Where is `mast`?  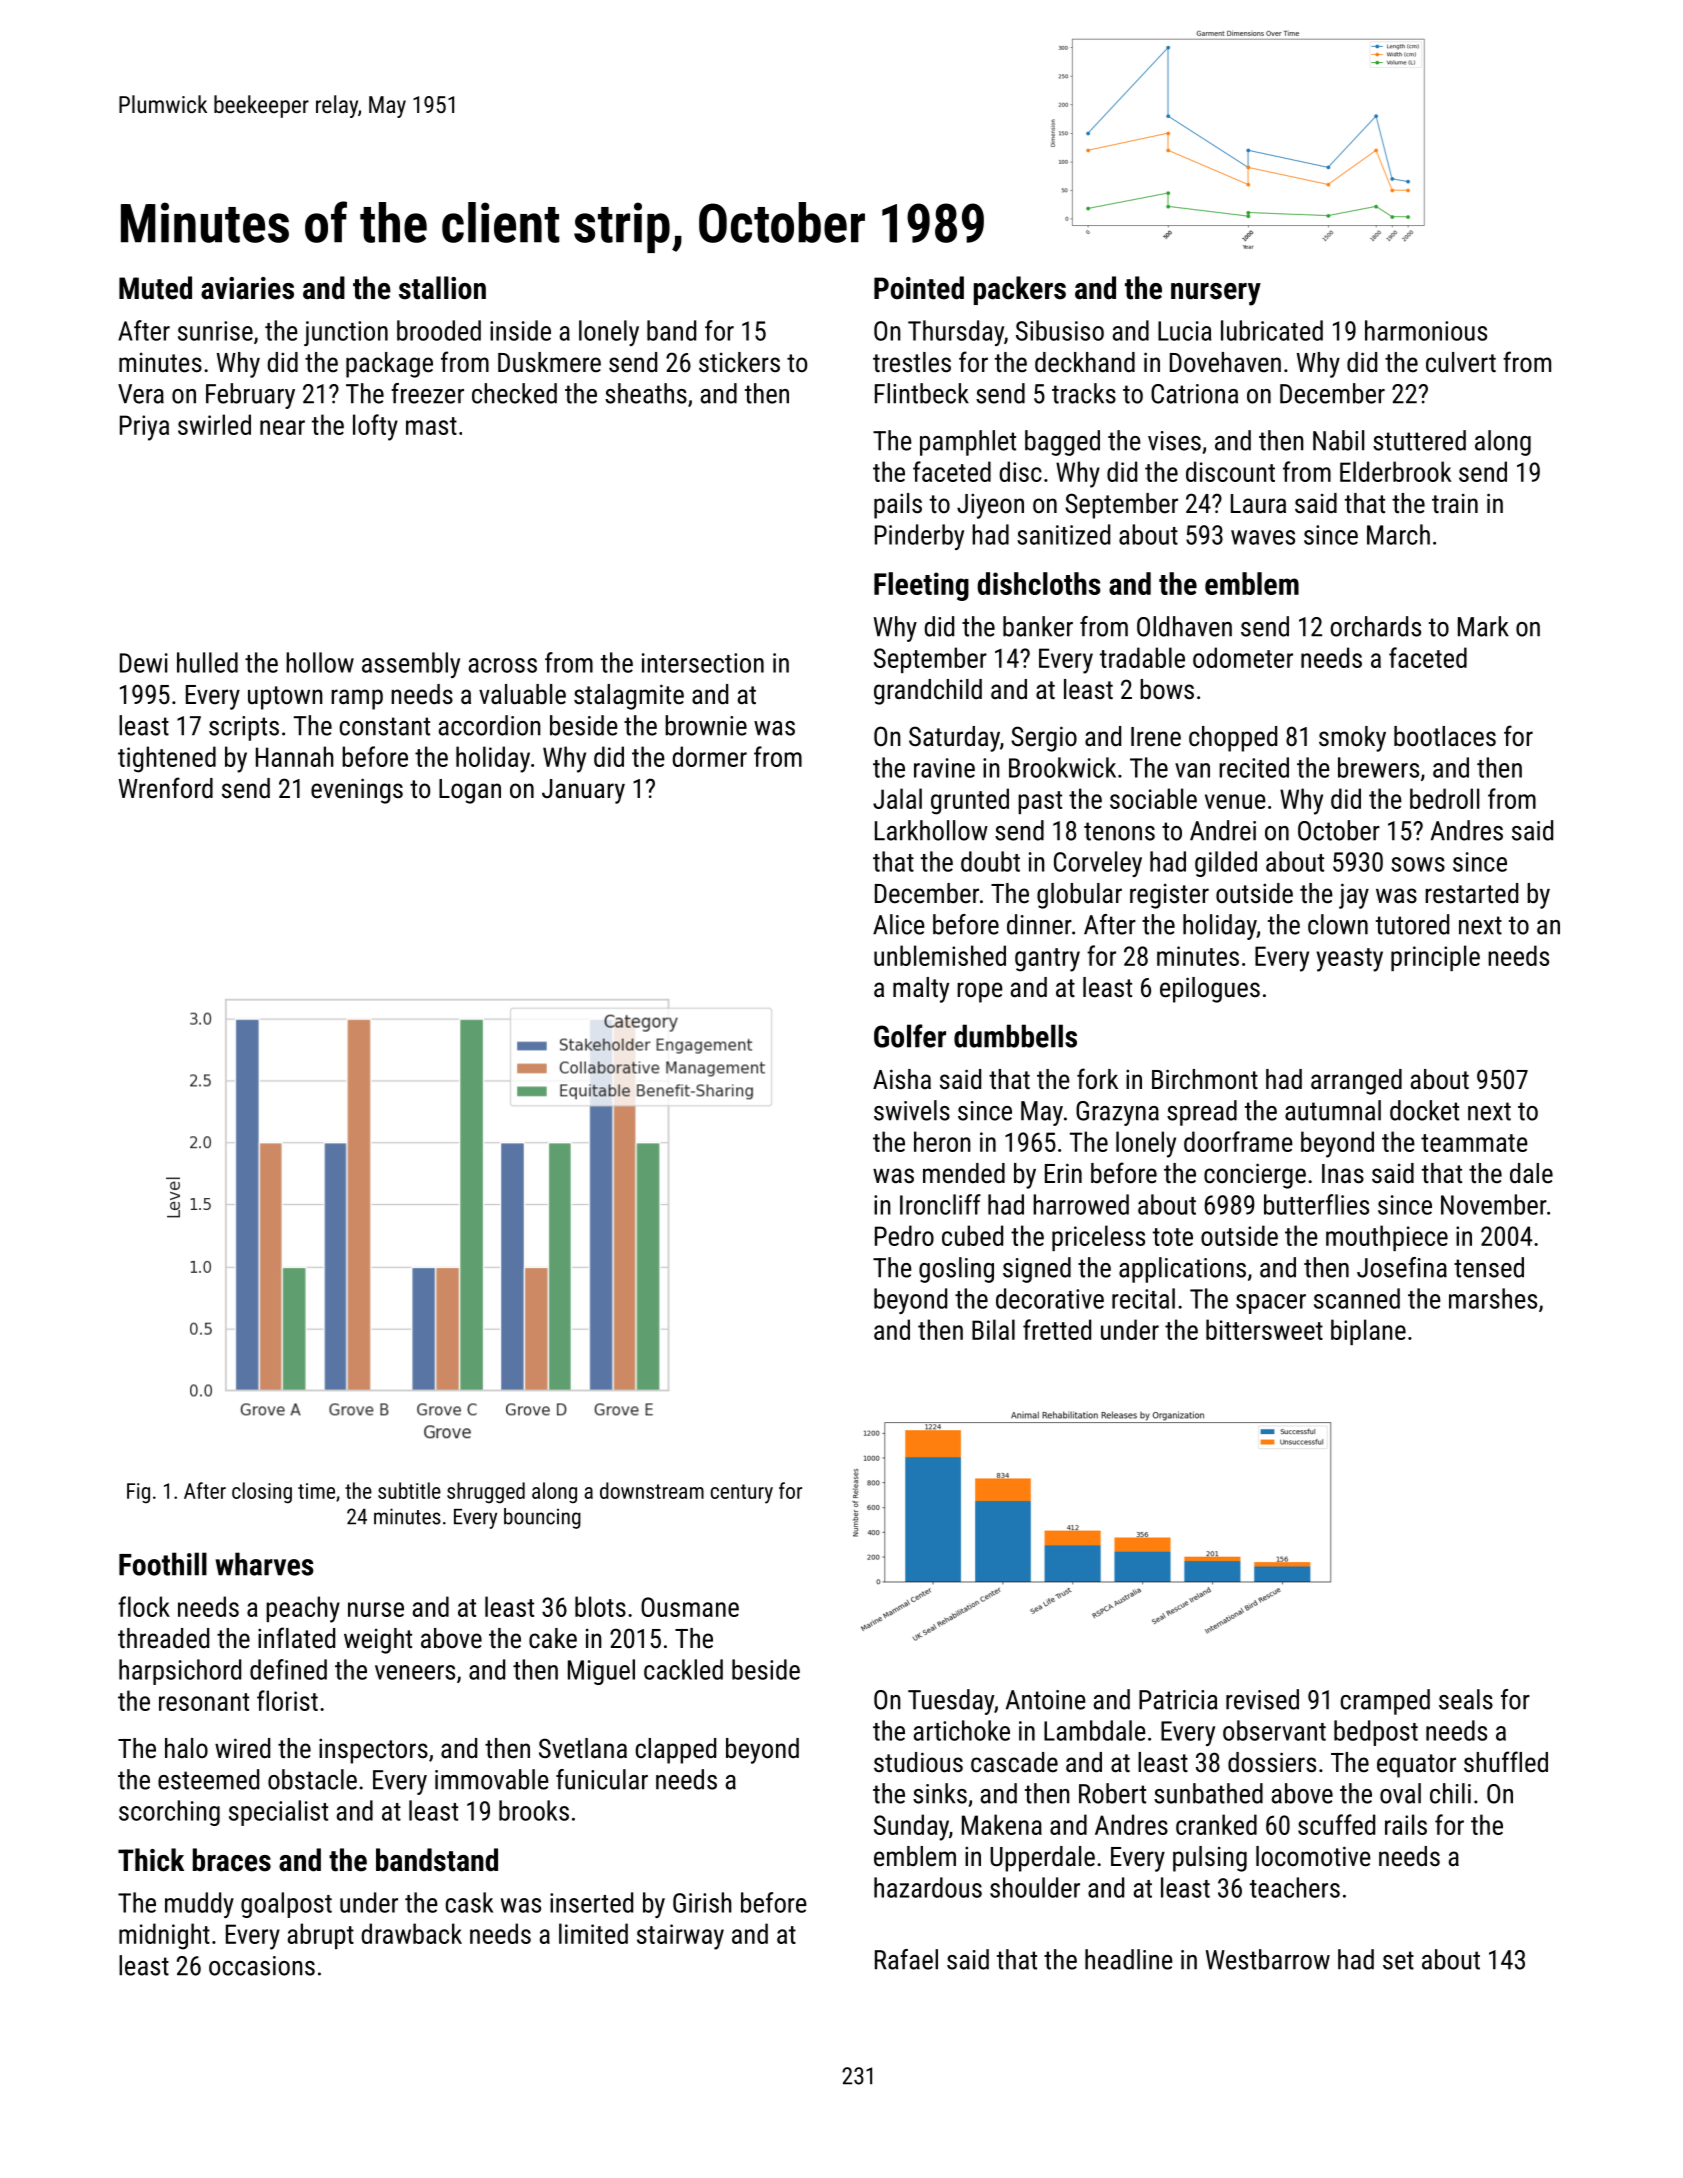
mast is located at coordinates (431, 426).
